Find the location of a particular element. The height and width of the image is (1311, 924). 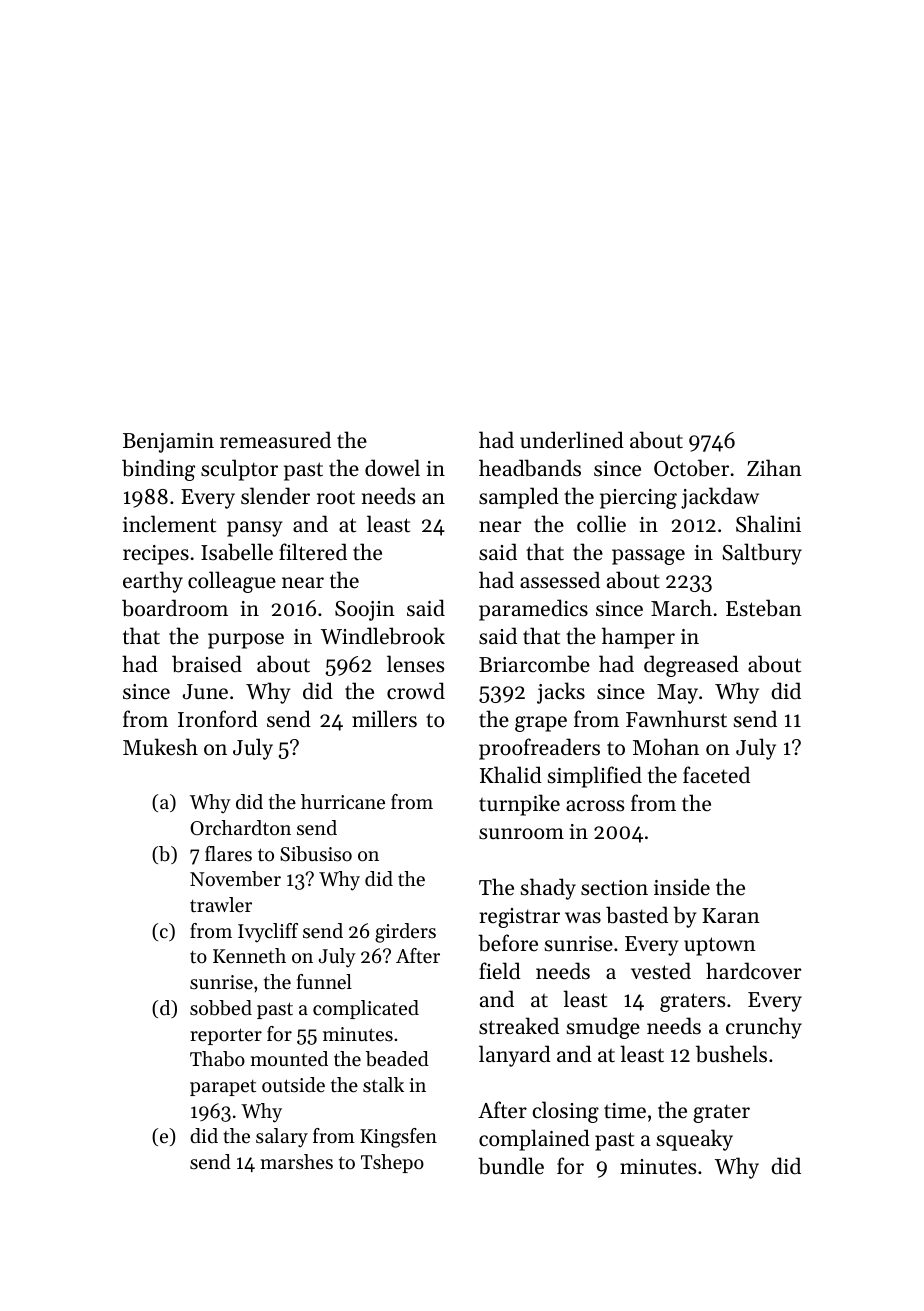

turnpike is located at coordinates (519, 805).
